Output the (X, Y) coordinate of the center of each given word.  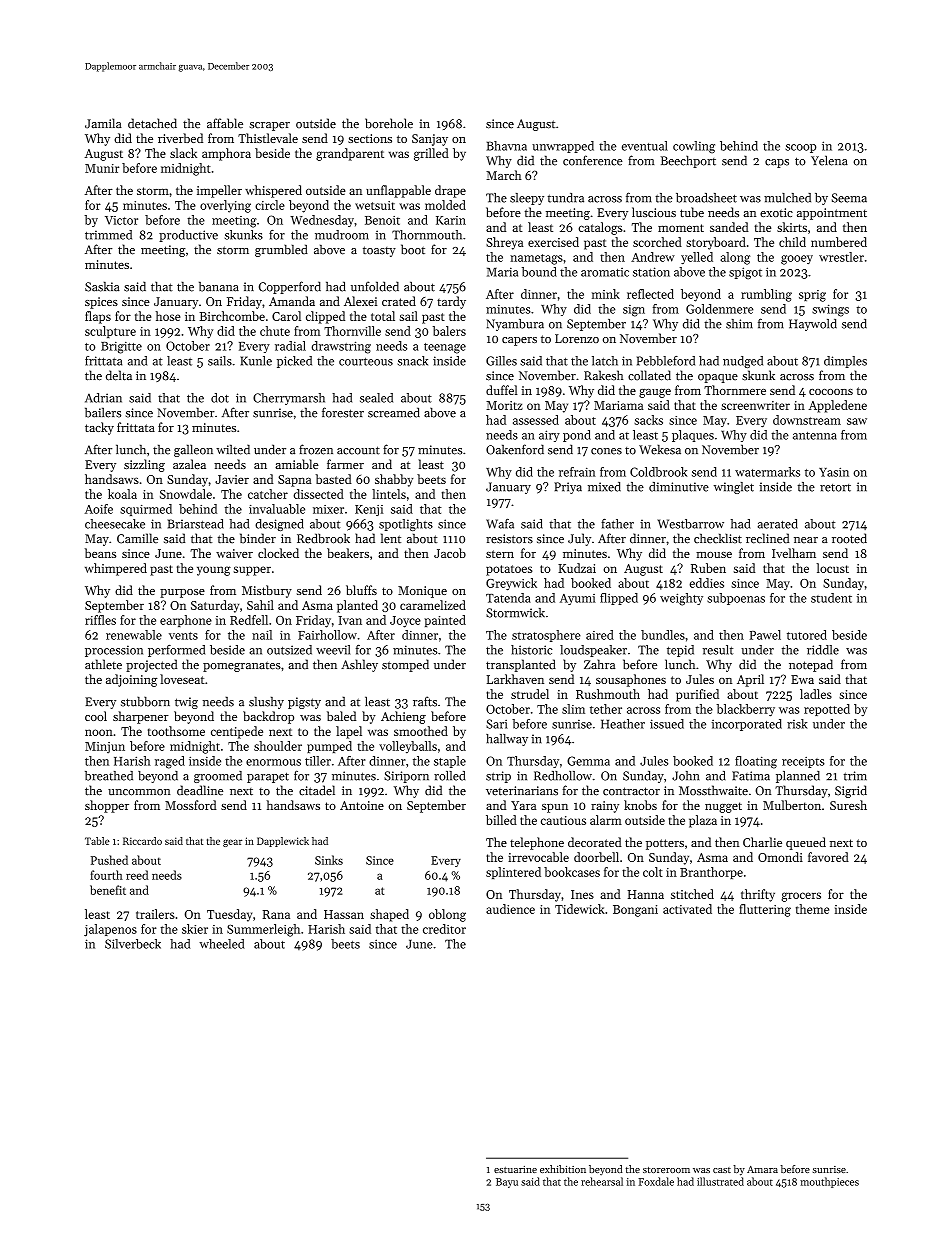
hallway (507, 740)
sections (370, 138)
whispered (273, 191)
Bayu (507, 1183)
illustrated (720, 1181)
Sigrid (851, 791)
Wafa (500, 524)
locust (833, 568)
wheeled (221, 944)
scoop (800, 148)
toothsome (176, 731)
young (214, 571)
